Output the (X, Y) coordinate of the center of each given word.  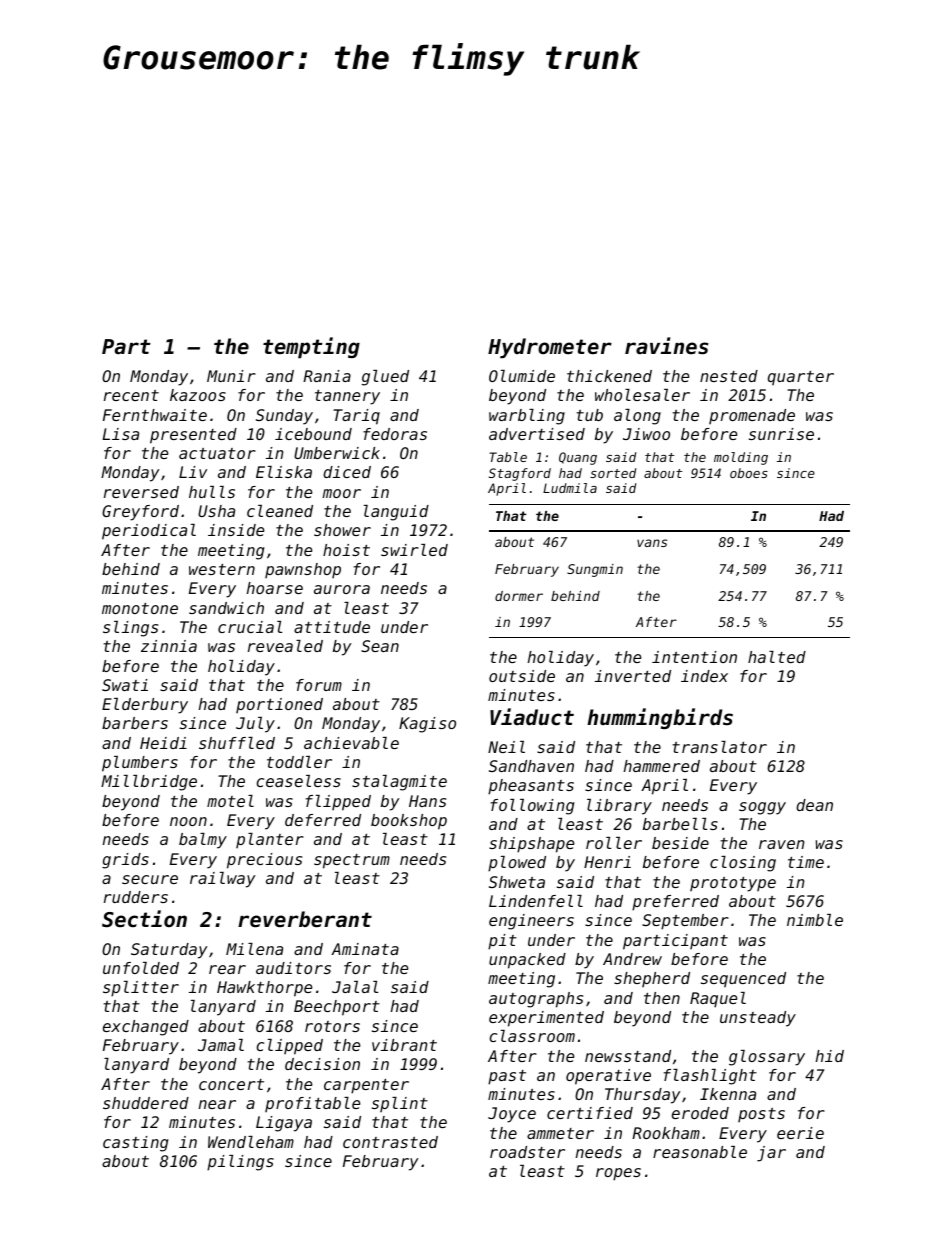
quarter (801, 378)
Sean (380, 646)
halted (777, 657)
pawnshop (303, 570)
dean (814, 805)
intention (694, 657)
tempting (311, 348)
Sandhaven (531, 766)
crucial (250, 627)
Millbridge (149, 783)
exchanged (146, 1028)
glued (385, 378)
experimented (546, 1019)
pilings (240, 1163)
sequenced (743, 979)
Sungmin (595, 570)
